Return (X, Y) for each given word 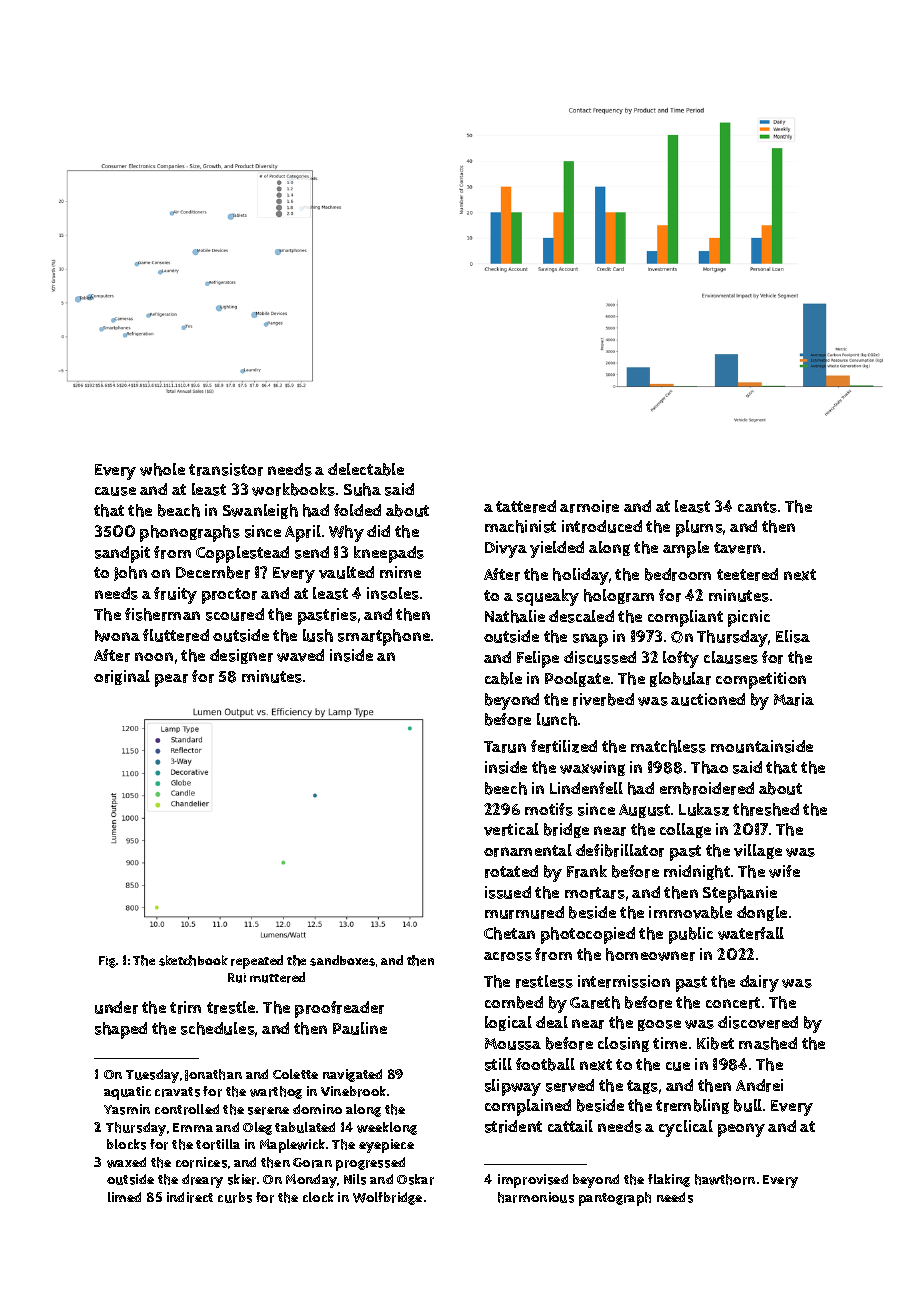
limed (124, 1197)
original (122, 677)
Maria (794, 699)
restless (544, 981)
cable (503, 678)
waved (300, 655)
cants (757, 507)
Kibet (715, 1043)
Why (346, 533)
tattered (526, 506)
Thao (709, 767)
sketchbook (193, 960)
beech (506, 788)
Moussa (513, 1044)
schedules (218, 1028)
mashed (768, 1043)
